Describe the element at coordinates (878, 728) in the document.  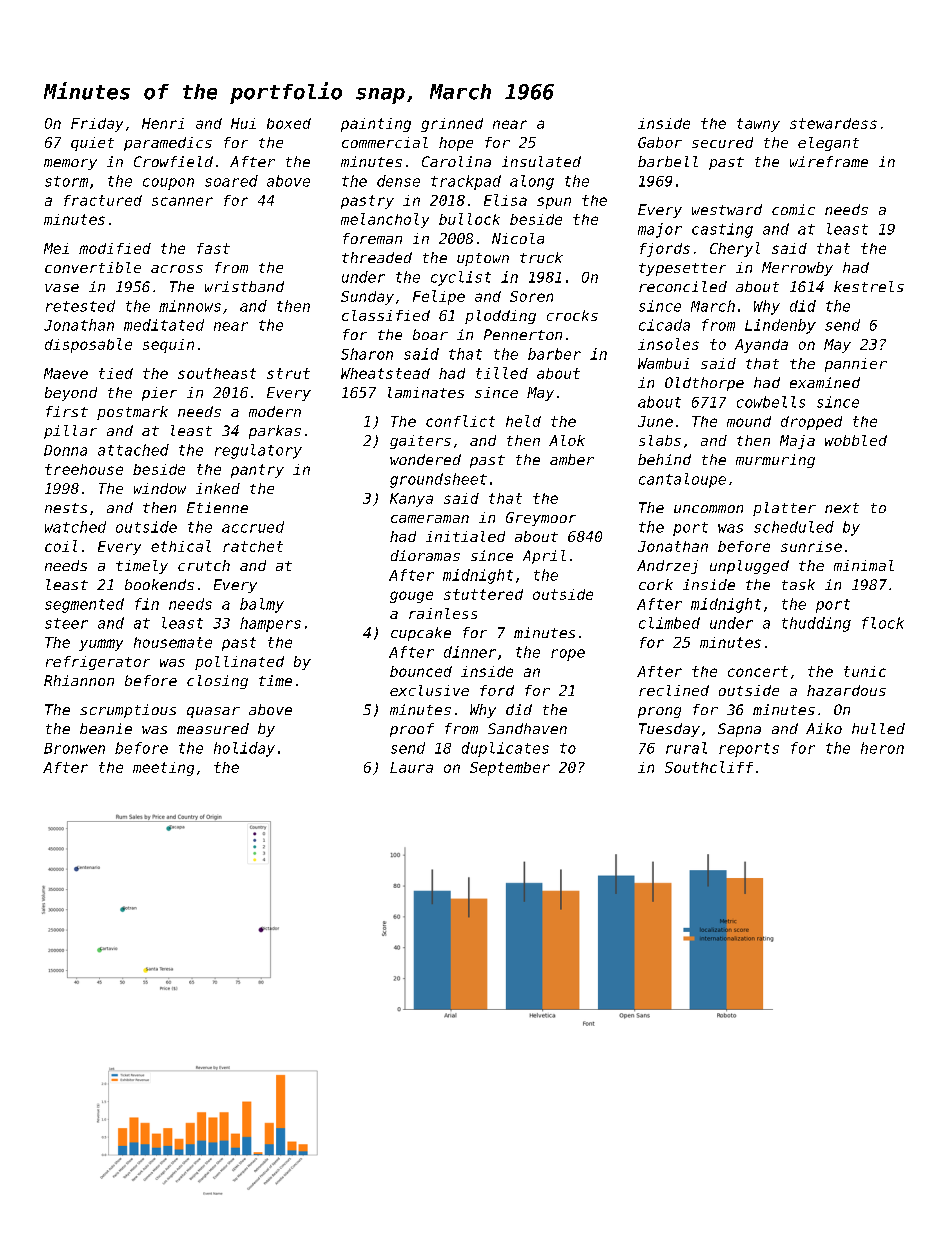
I see `hulled` at that location.
